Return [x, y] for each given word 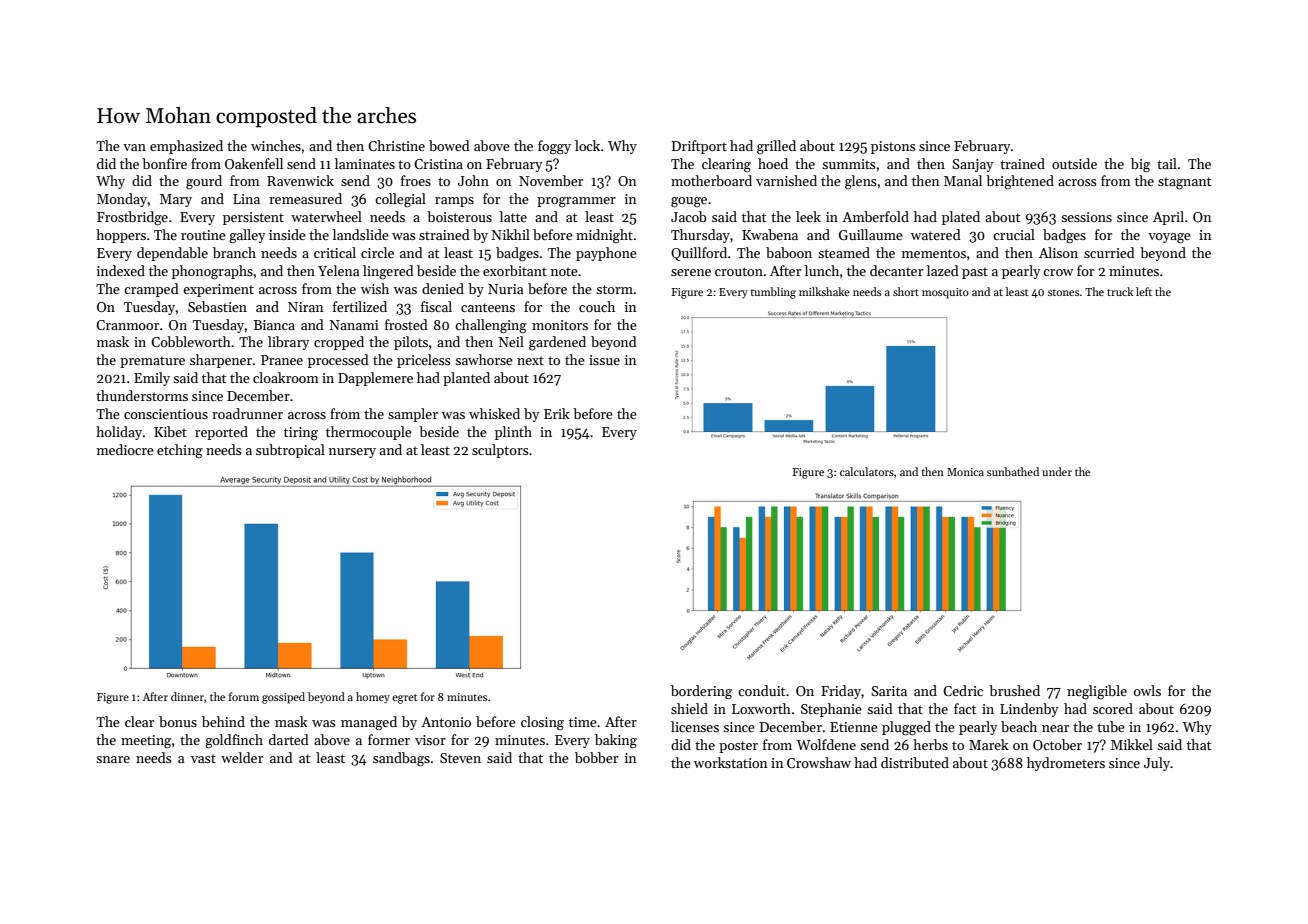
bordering [701, 692]
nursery [352, 453]
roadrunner [247, 413]
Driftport [699, 147]
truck [1120, 291]
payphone [606, 254]
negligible [1097, 692]
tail [1167, 163]
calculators [867, 471]
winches [276, 145]
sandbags [401, 759]
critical [335, 252]
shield [689, 708]
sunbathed [1013, 471]
